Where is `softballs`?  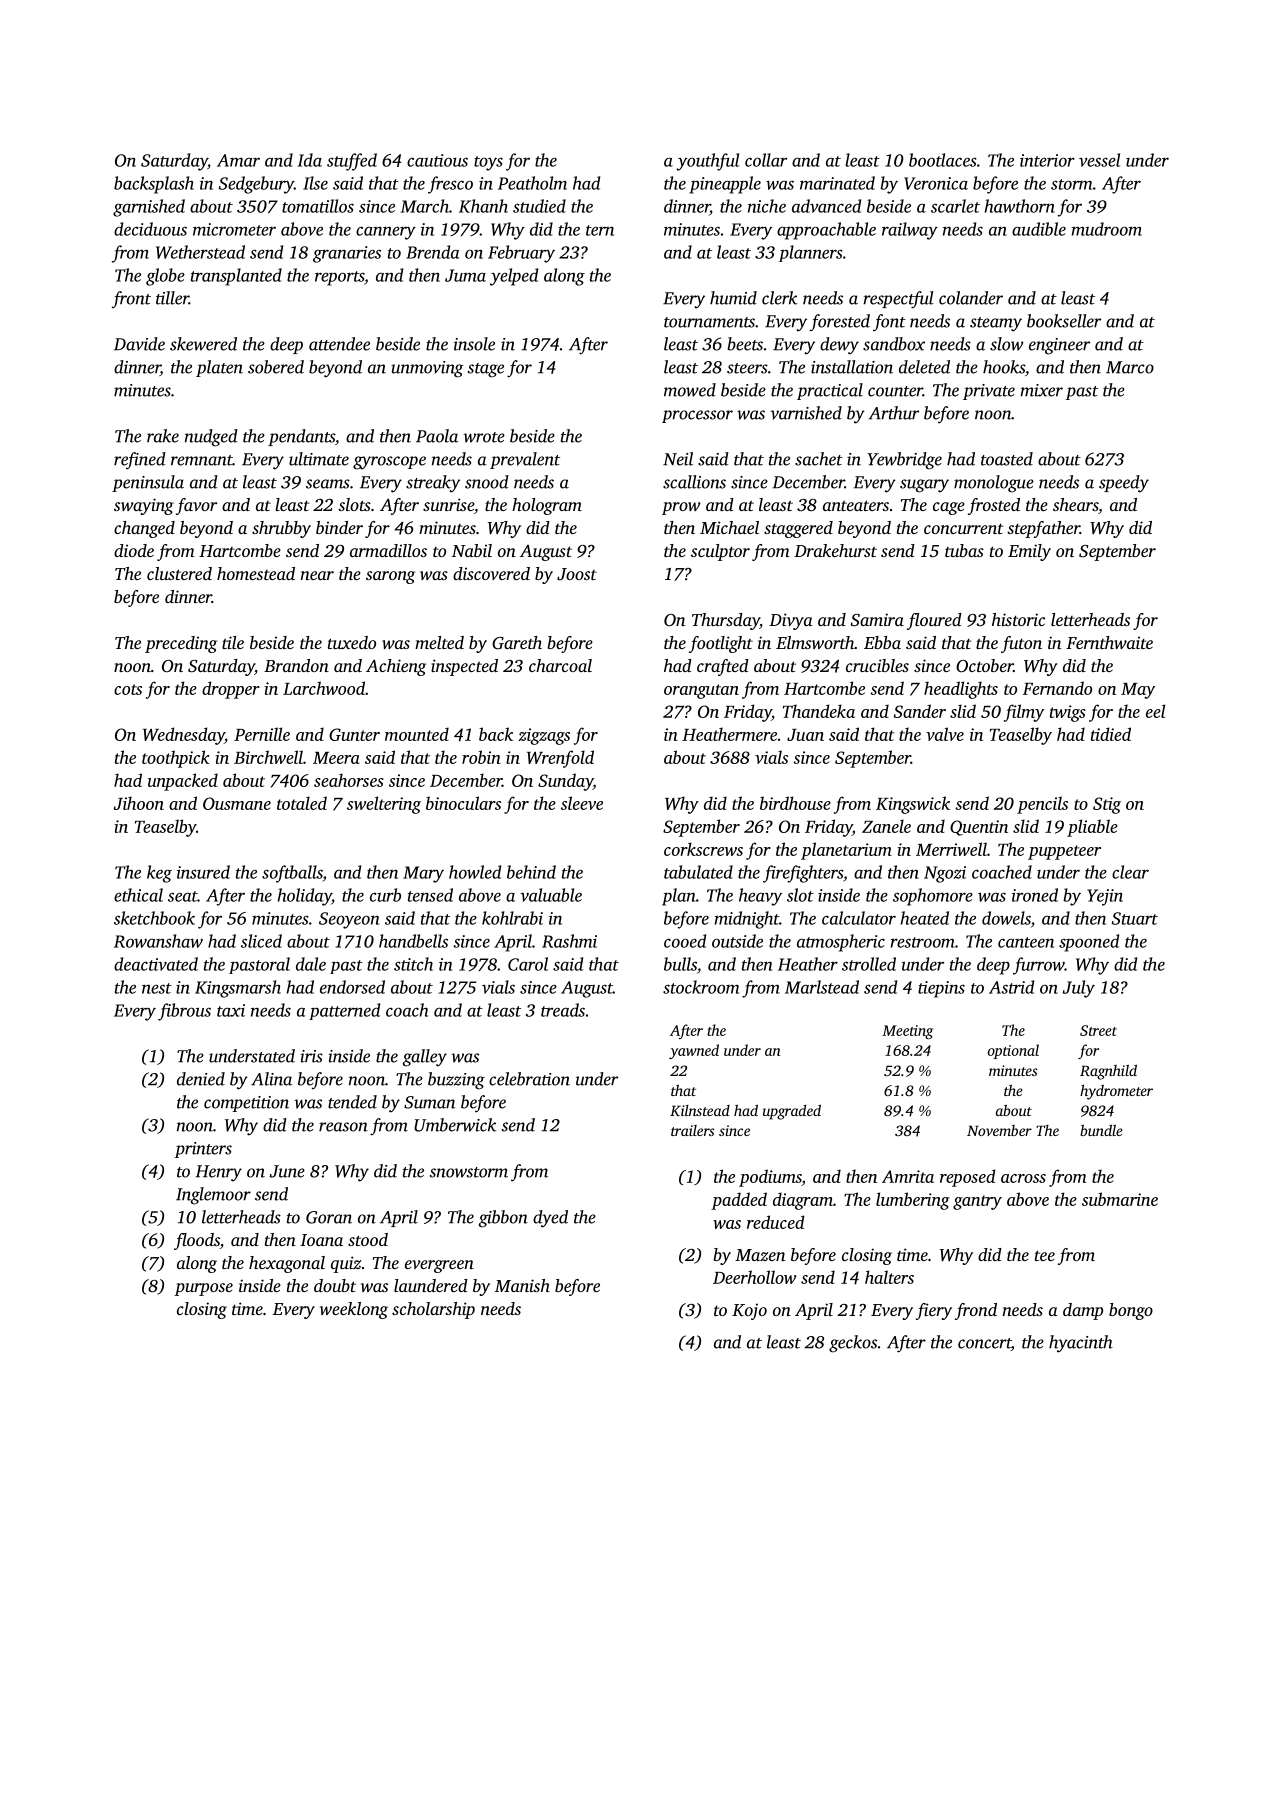 softballs is located at coordinates (292, 874).
